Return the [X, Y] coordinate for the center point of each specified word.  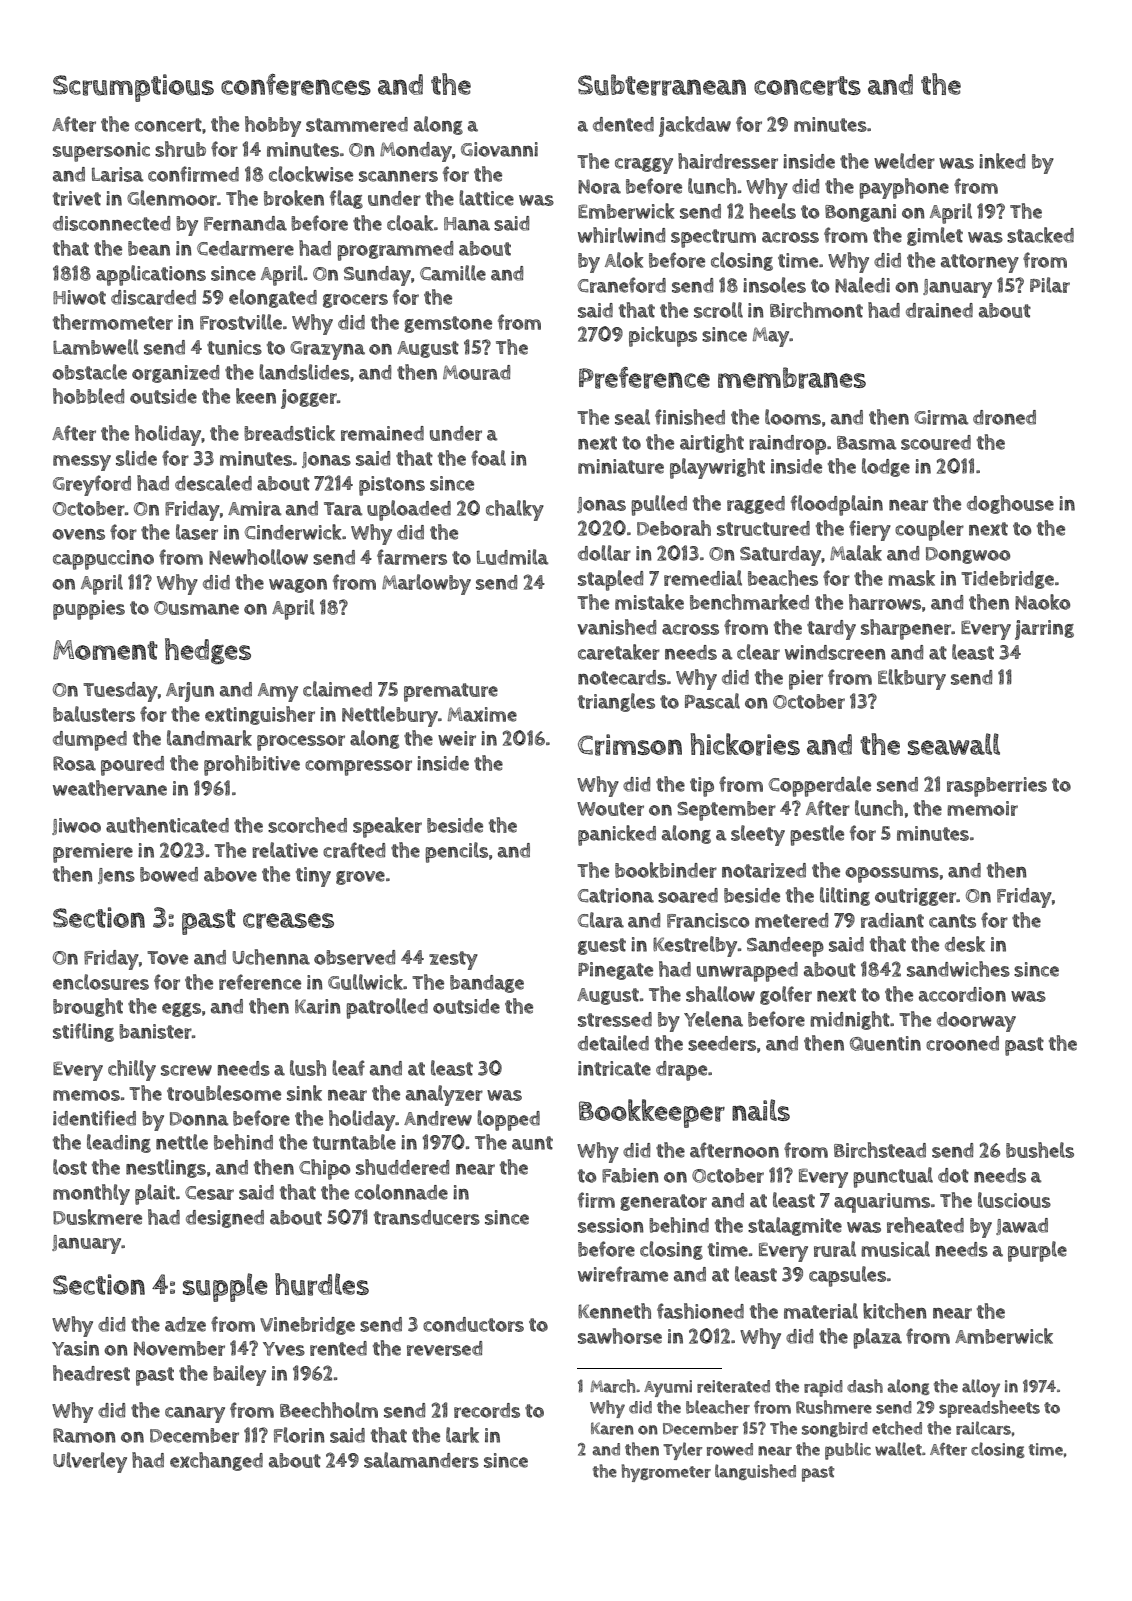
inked [1002, 161]
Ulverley [90, 1462]
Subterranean [662, 85]
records [487, 1410]
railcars [983, 1428]
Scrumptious [133, 88]
